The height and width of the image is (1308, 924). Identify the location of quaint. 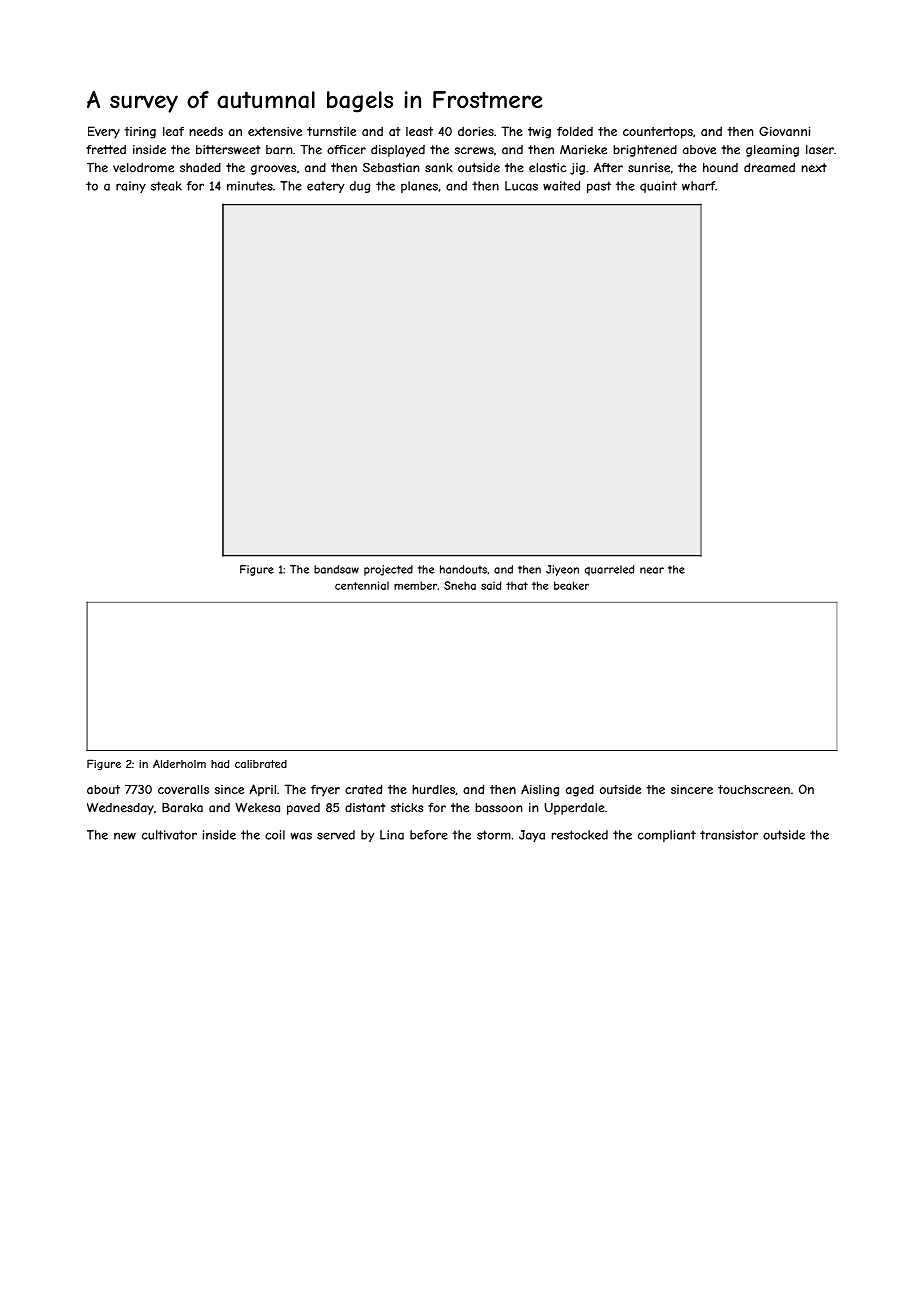
(658, 187).
